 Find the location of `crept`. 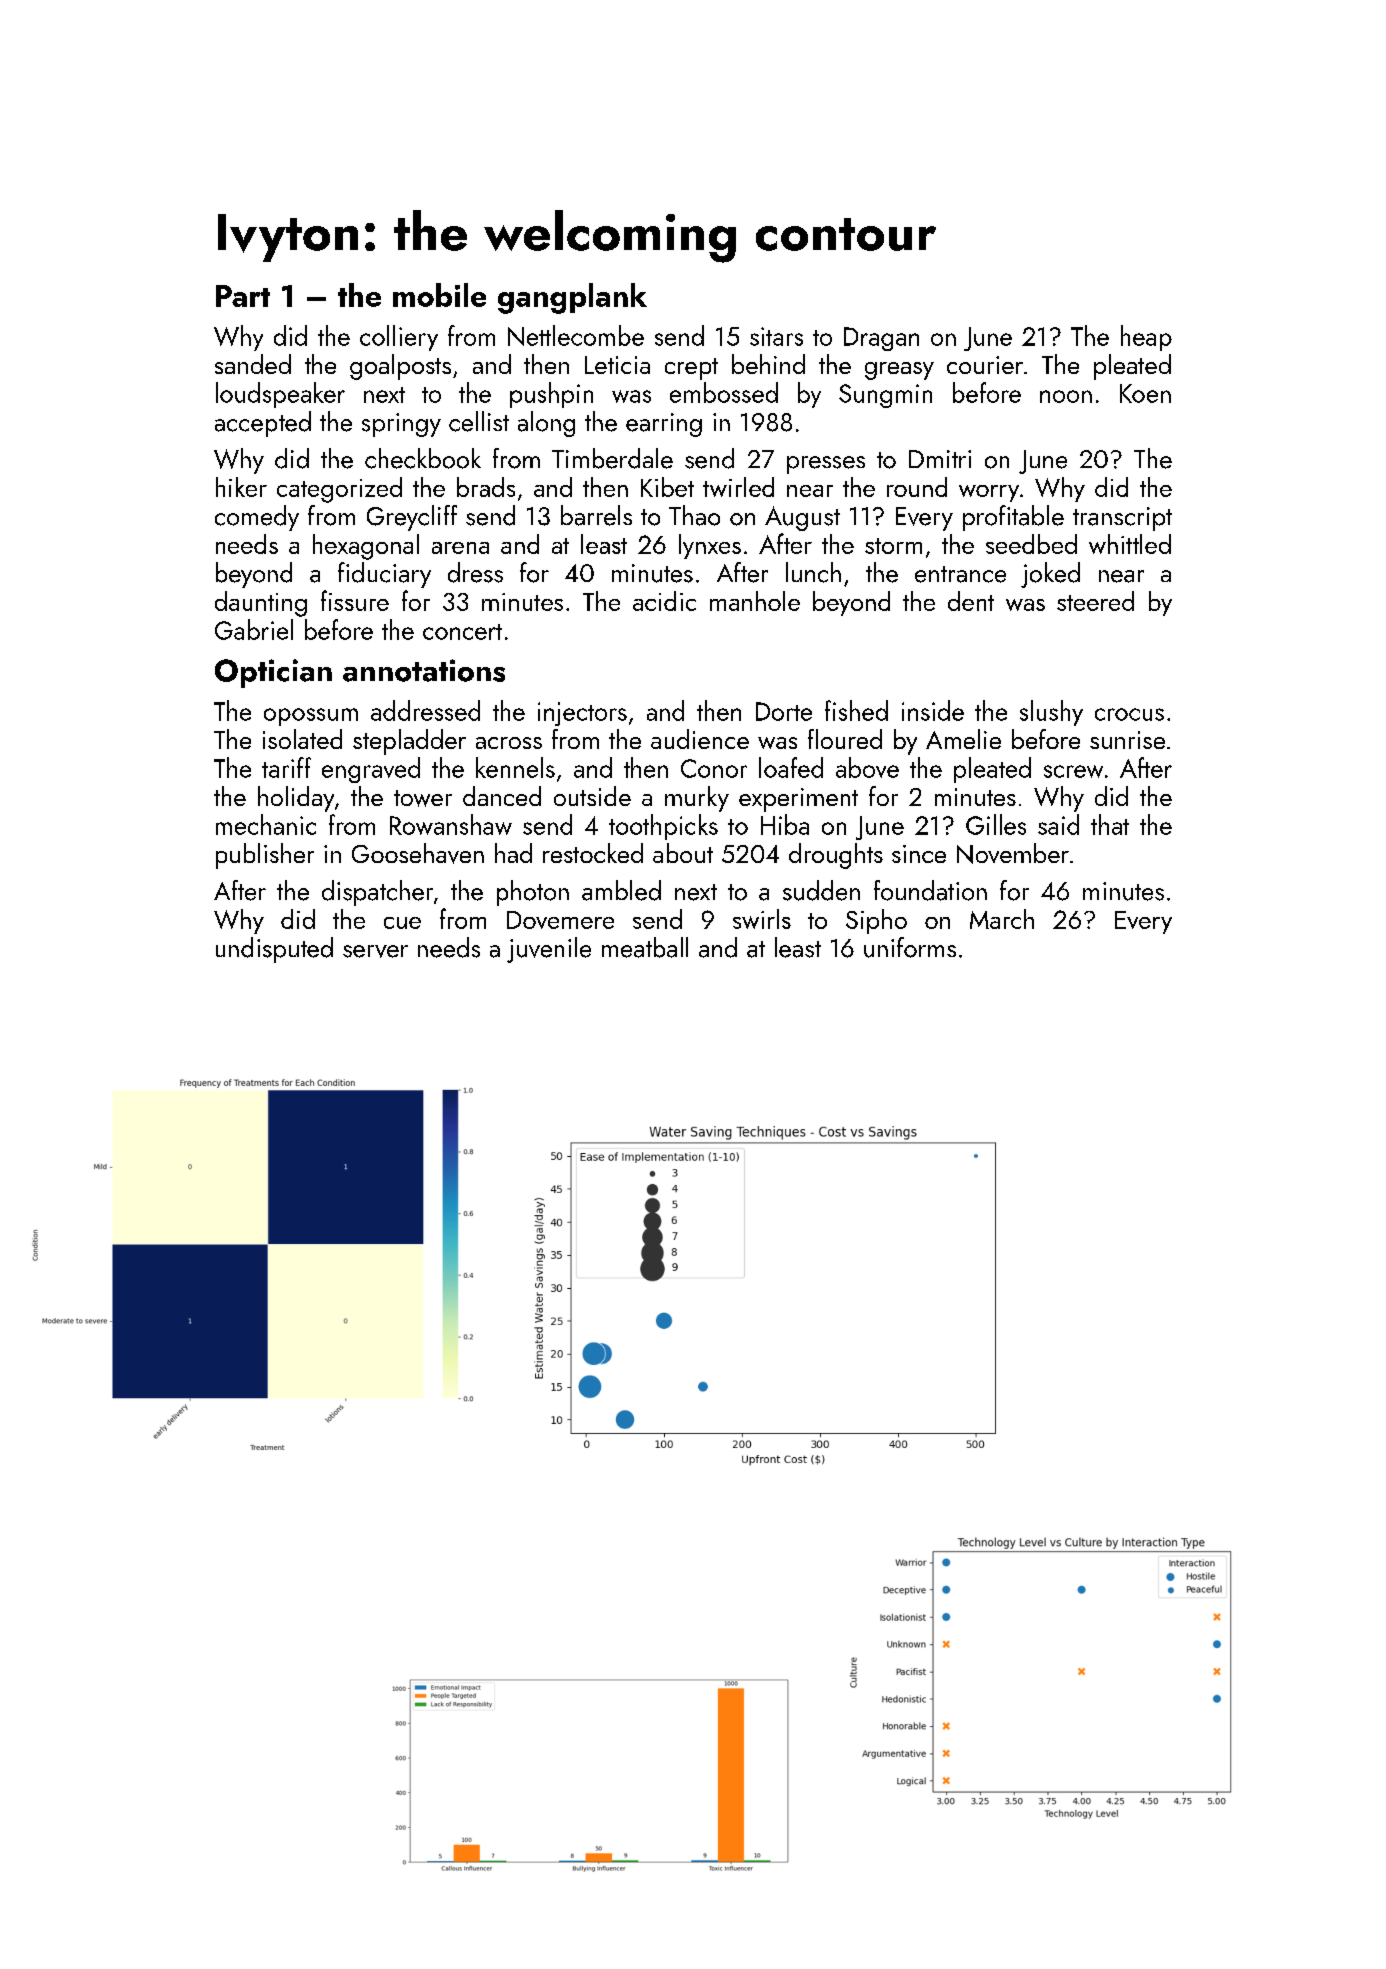

crept is located at coordinates (691, 369).
